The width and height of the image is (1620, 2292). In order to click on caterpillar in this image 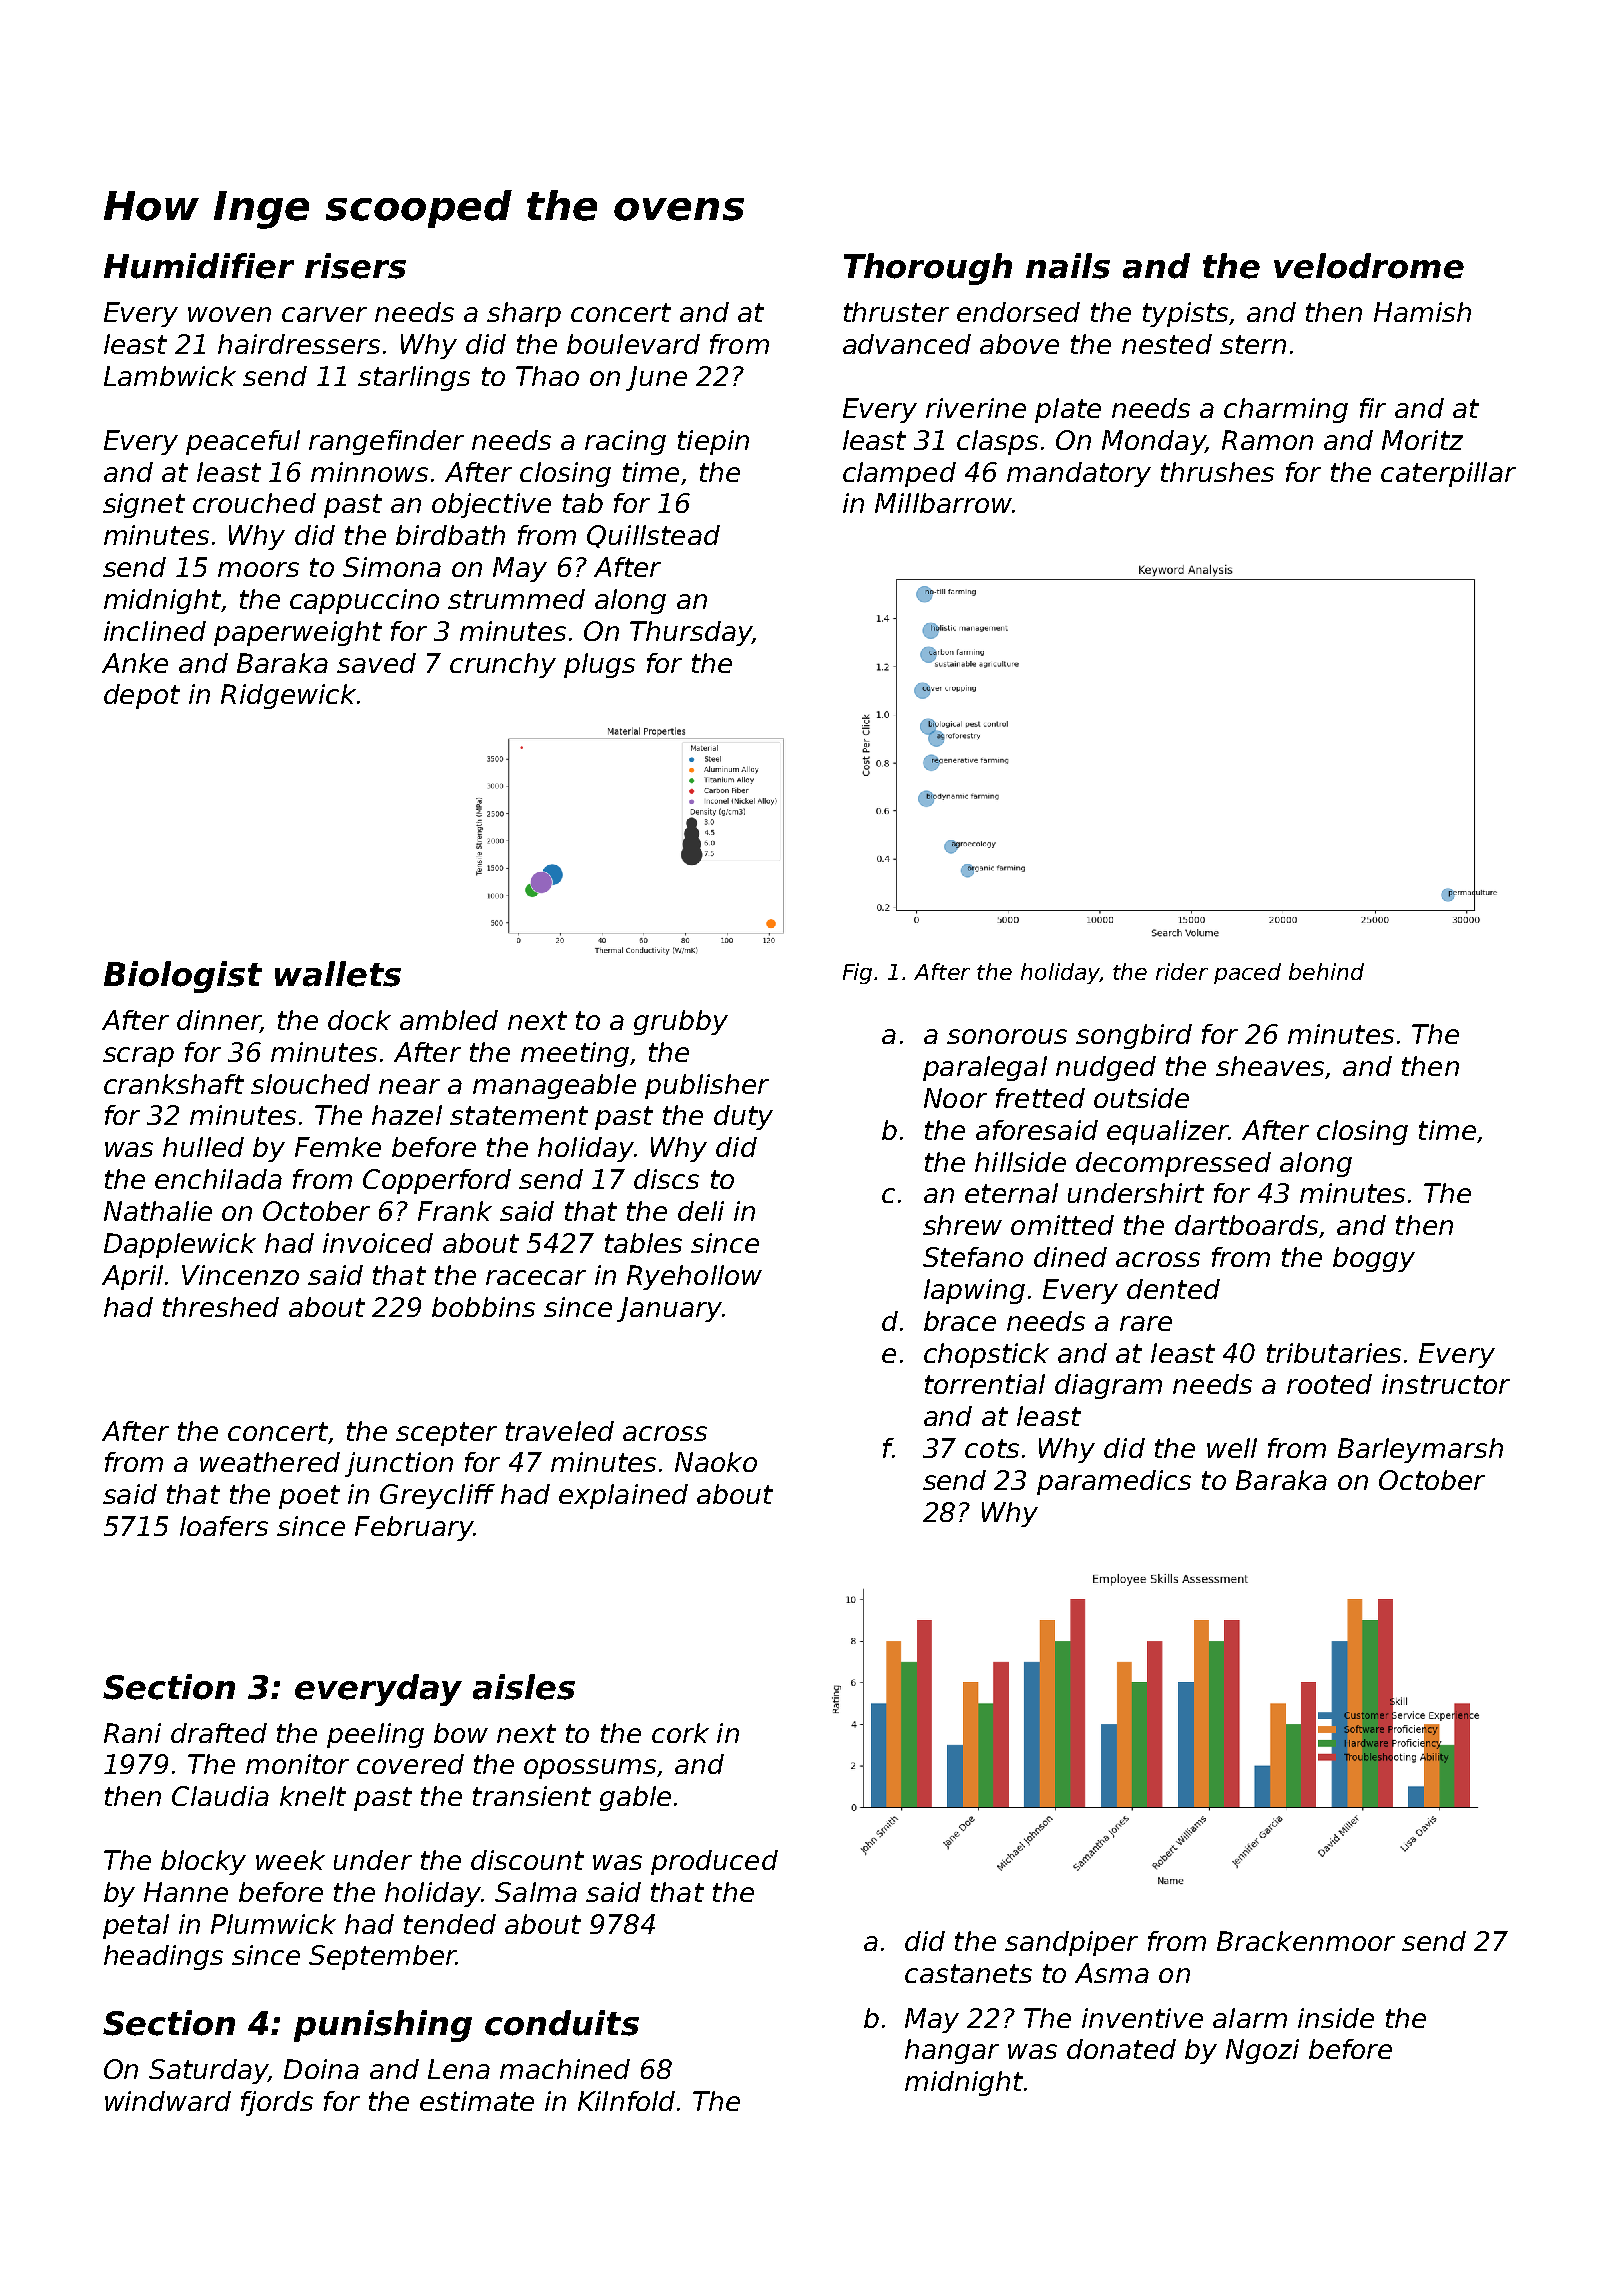, I will do `click(1448, 474)`.
